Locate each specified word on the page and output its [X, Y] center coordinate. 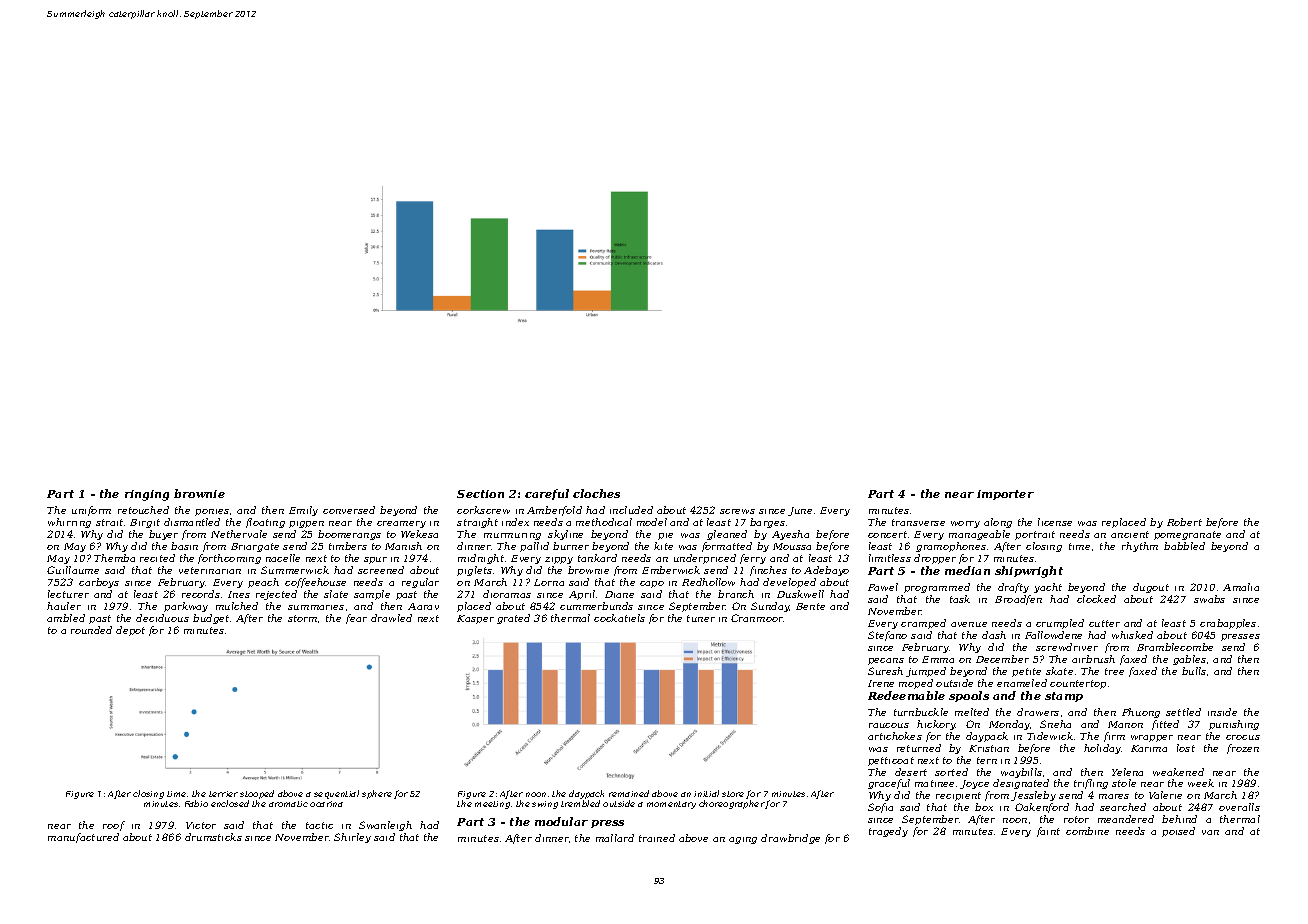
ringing [147, 495]
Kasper [475, 619]
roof [114, 826]
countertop [1078, 684]
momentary [671, 805]
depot [130, 631]
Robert [1184, 522]
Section [480, 494]
